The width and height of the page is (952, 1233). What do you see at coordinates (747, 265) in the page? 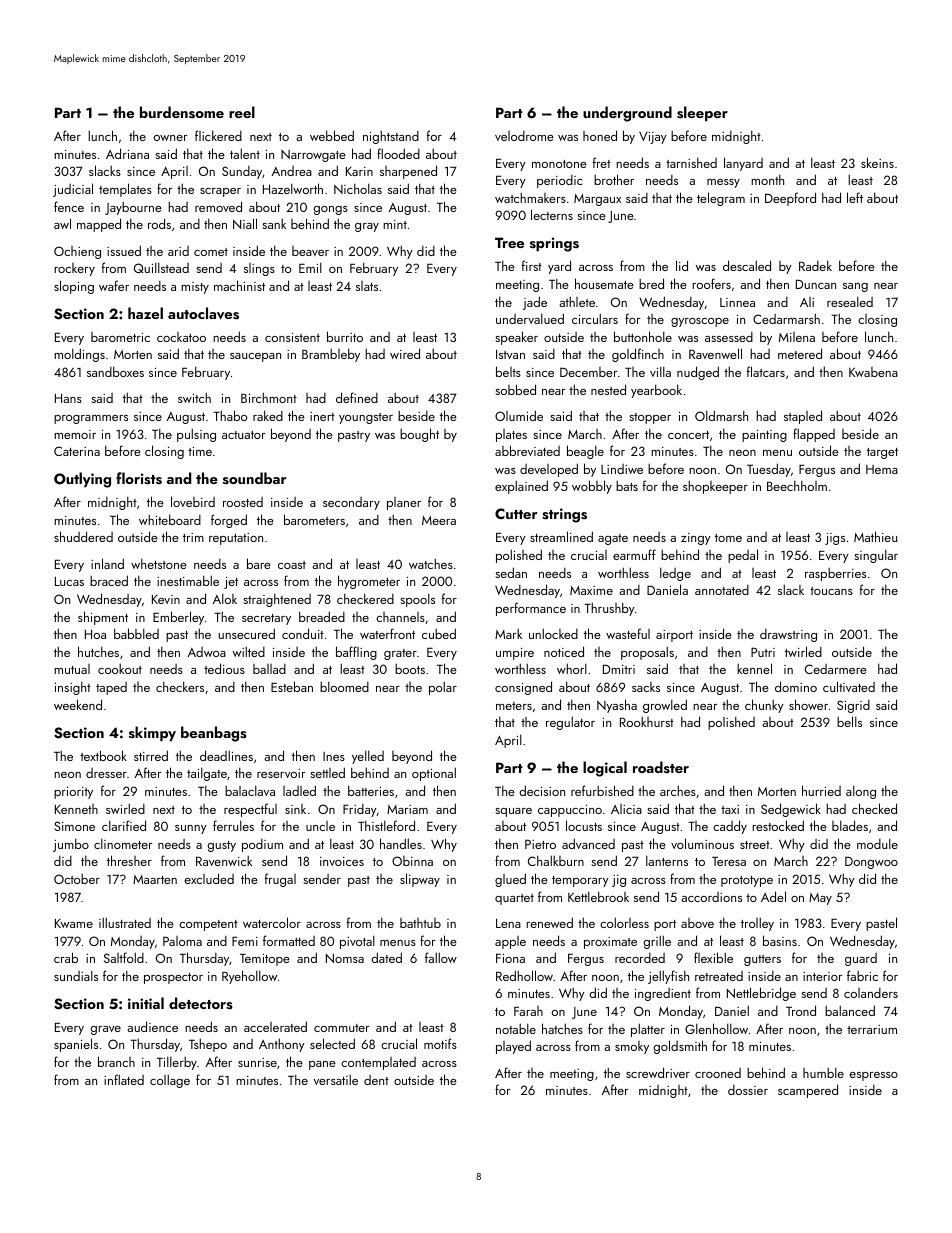
I see `descaled` at bounding box center [747, 265].
